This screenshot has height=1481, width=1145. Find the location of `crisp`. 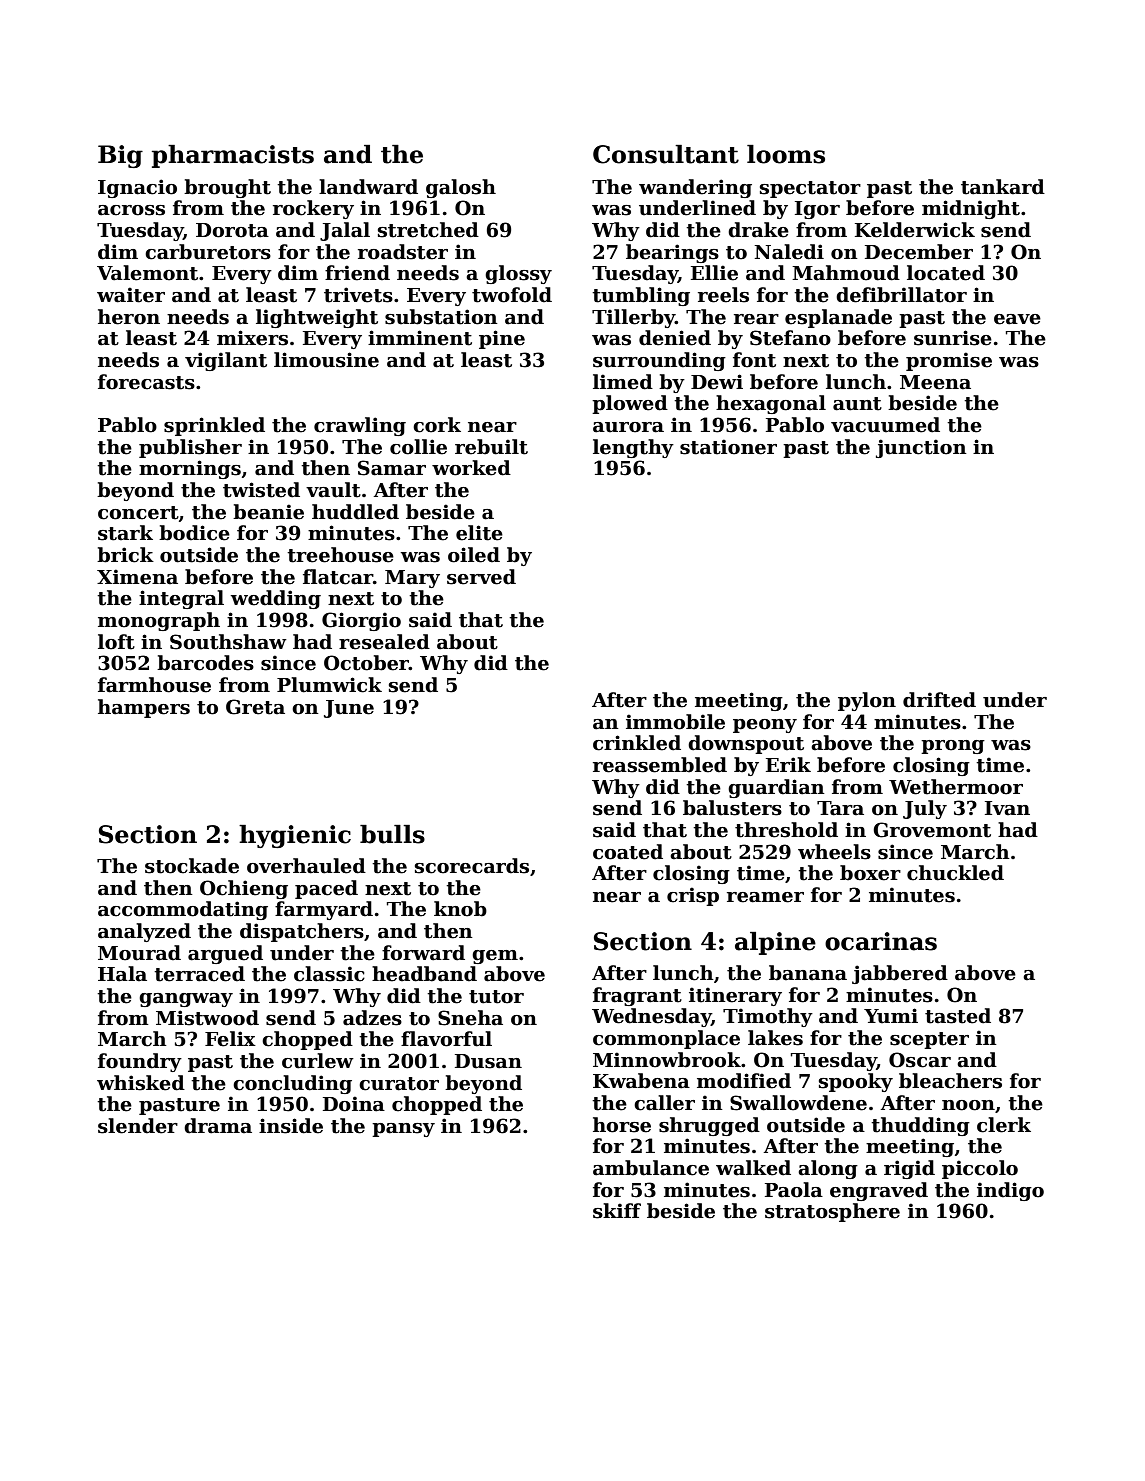

crisp is located at coordinates (693, 896).
